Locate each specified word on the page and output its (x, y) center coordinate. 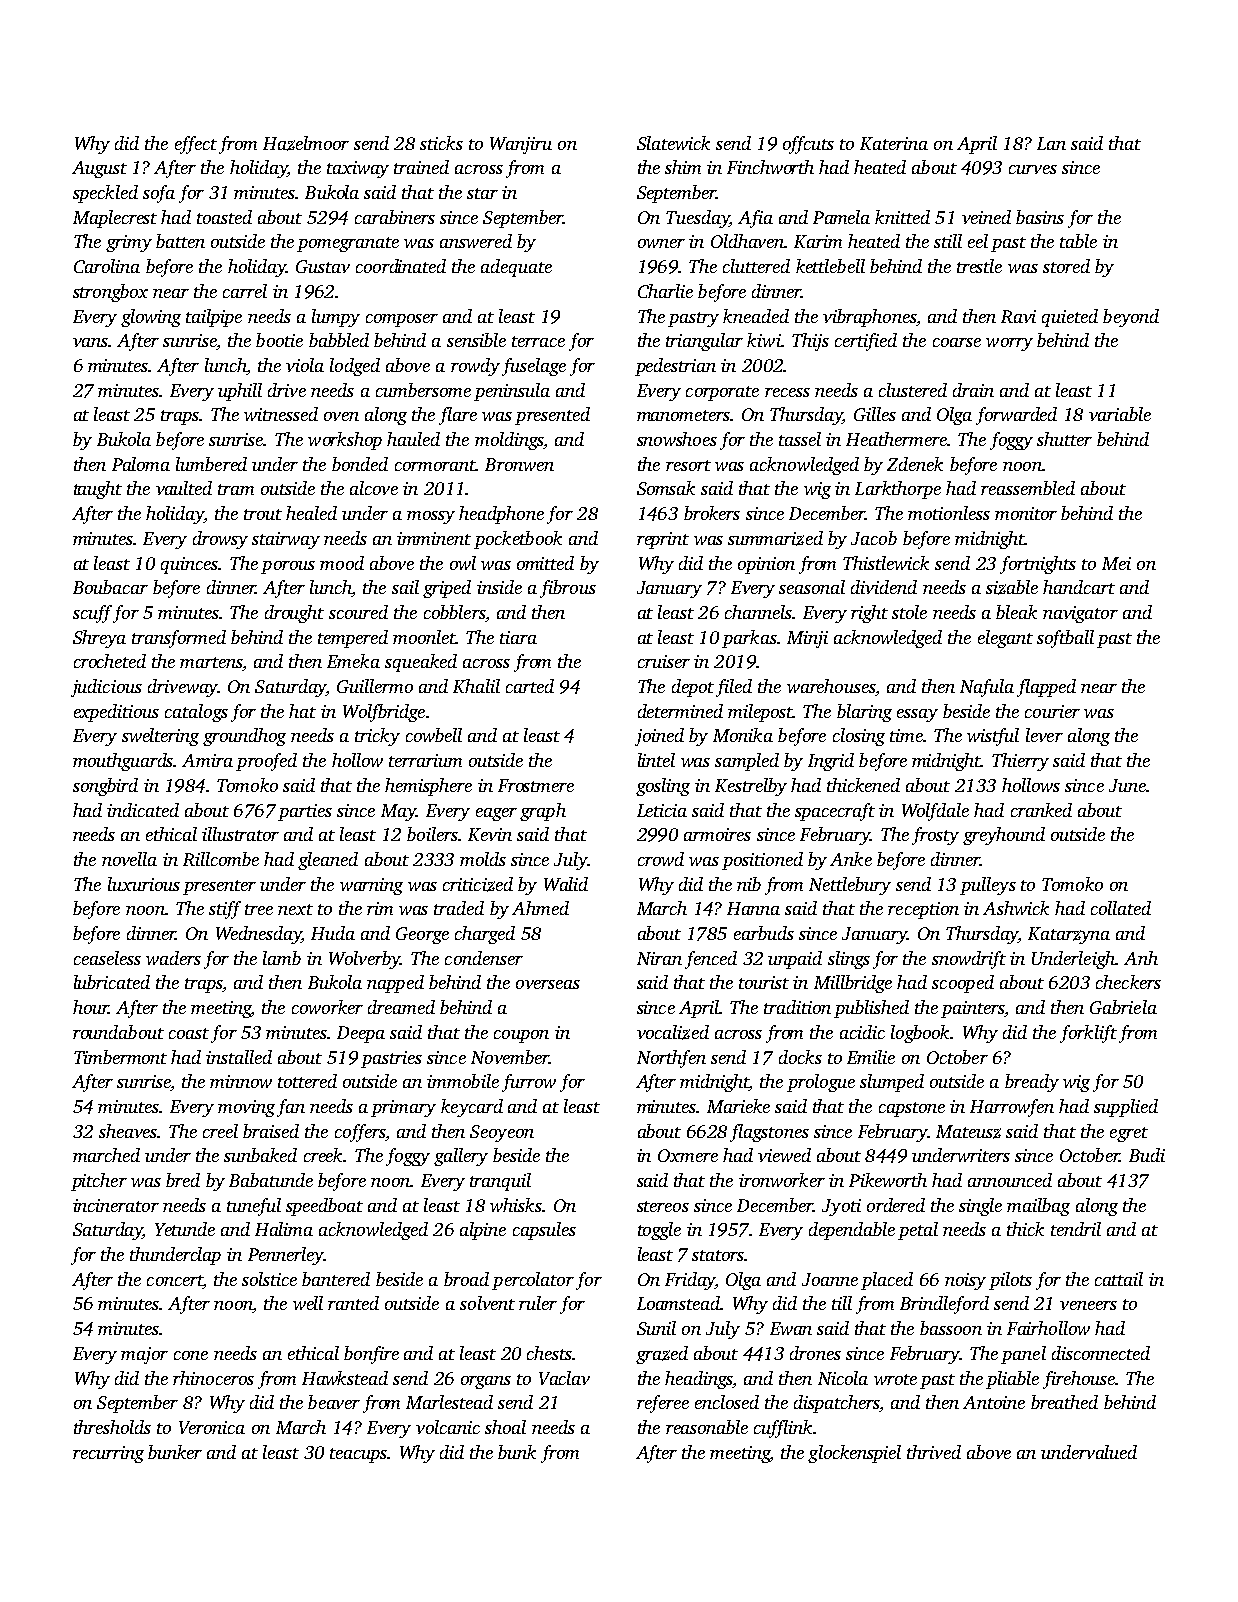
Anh (1141, 958)
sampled (747, 762)
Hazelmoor (306, 143)
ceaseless (107, 958)
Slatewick (673, 143)
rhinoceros (213, 1378)
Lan (1051, 143)
